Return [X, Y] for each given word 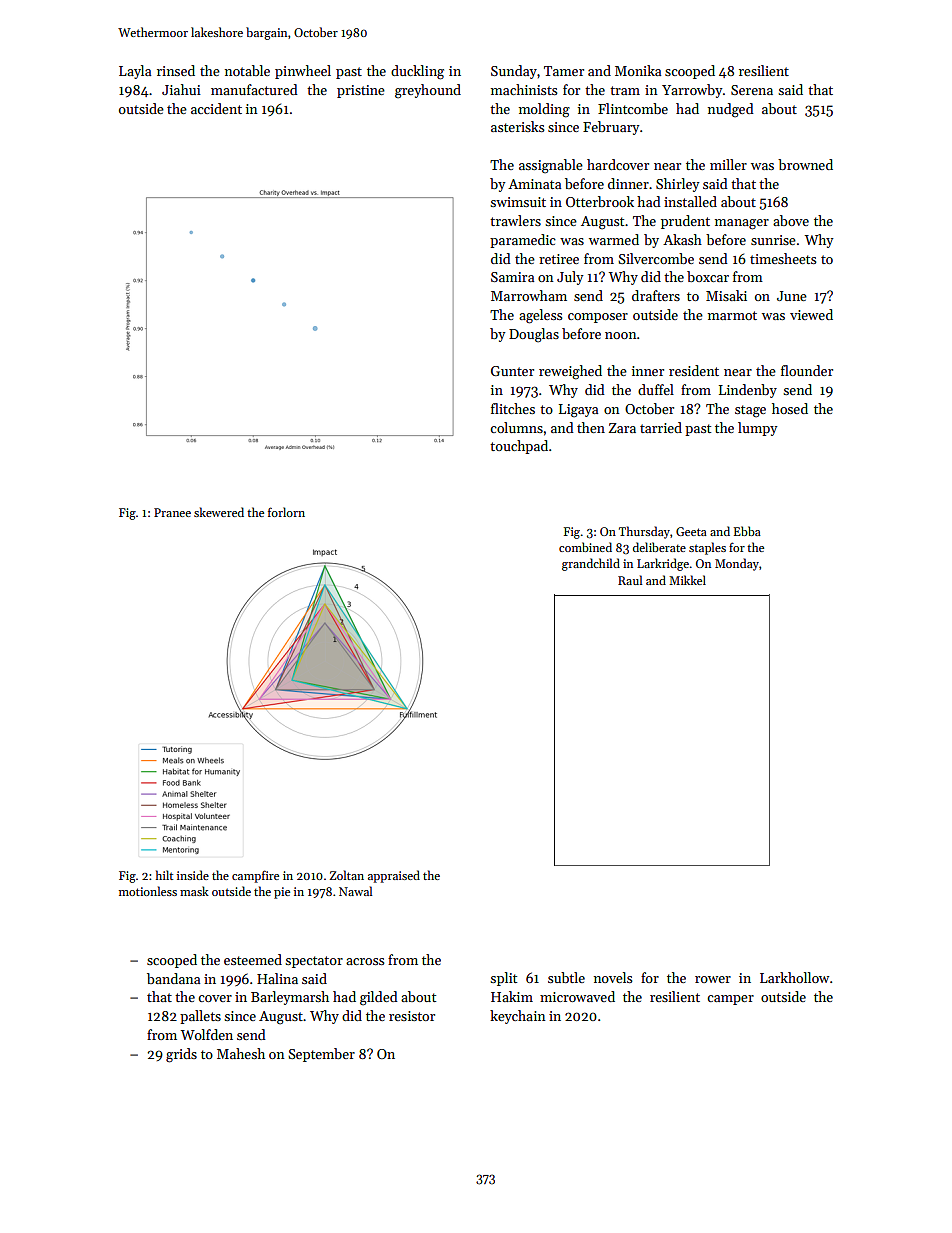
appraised [394, 876]
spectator [314, 962]
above [791, 220]
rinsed [176, 70]
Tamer [564, 71]
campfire [255, 876]
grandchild [591, 564]
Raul [630, 580]
